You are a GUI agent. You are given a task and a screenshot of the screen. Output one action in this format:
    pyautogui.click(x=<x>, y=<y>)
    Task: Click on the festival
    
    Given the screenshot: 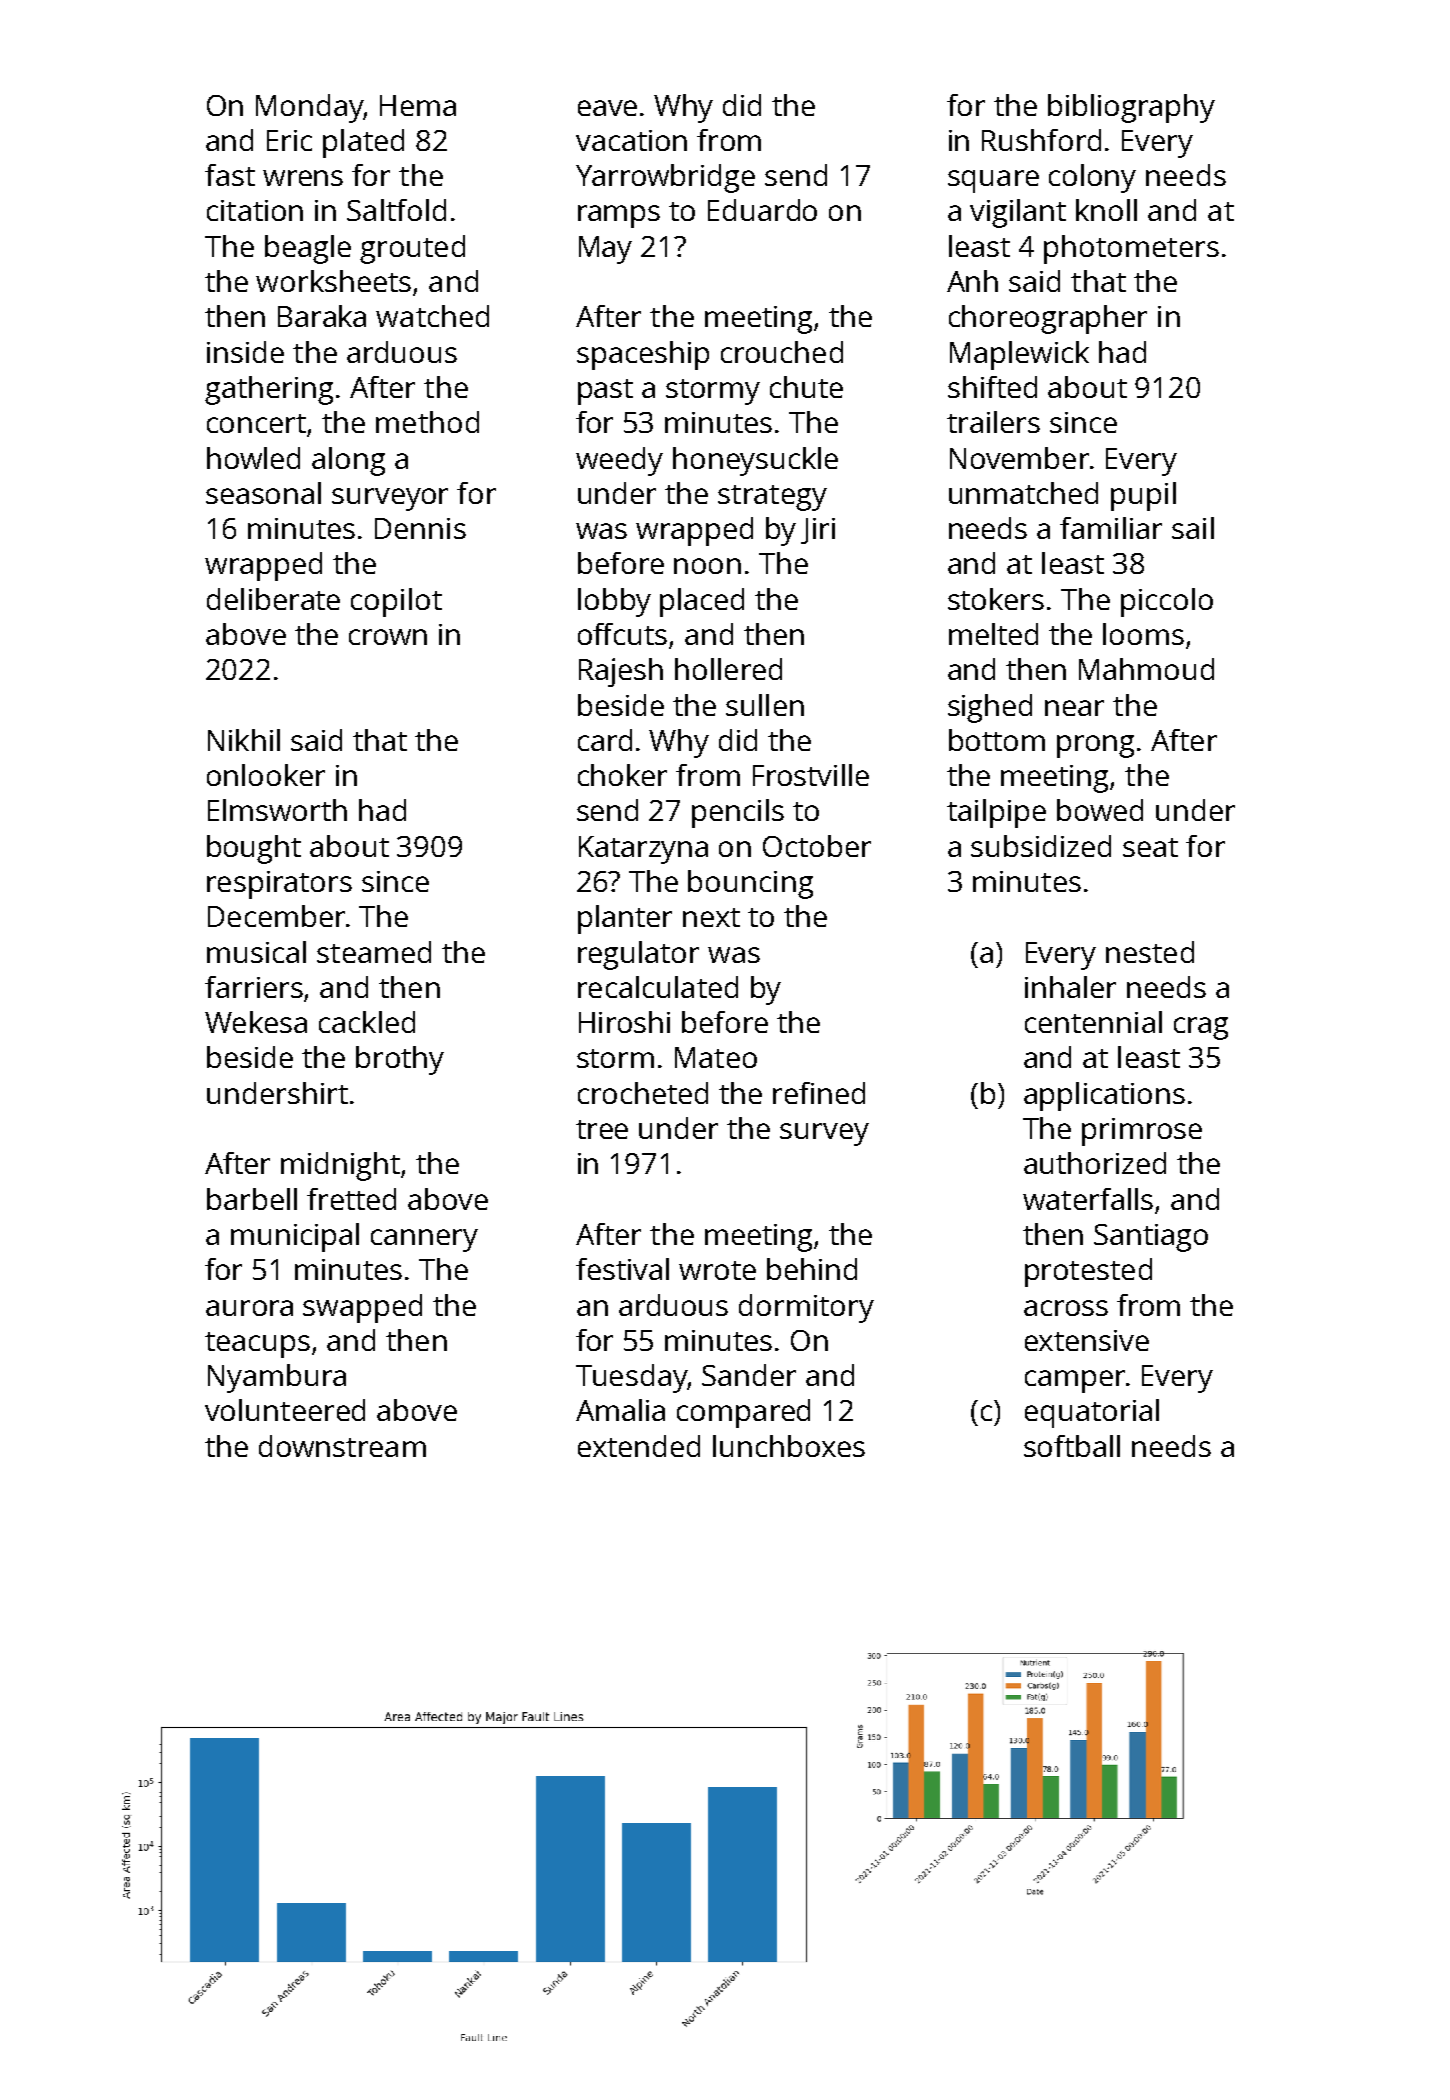 What is the action you would take?
    pyautogui.click(x=622, y=1269)
